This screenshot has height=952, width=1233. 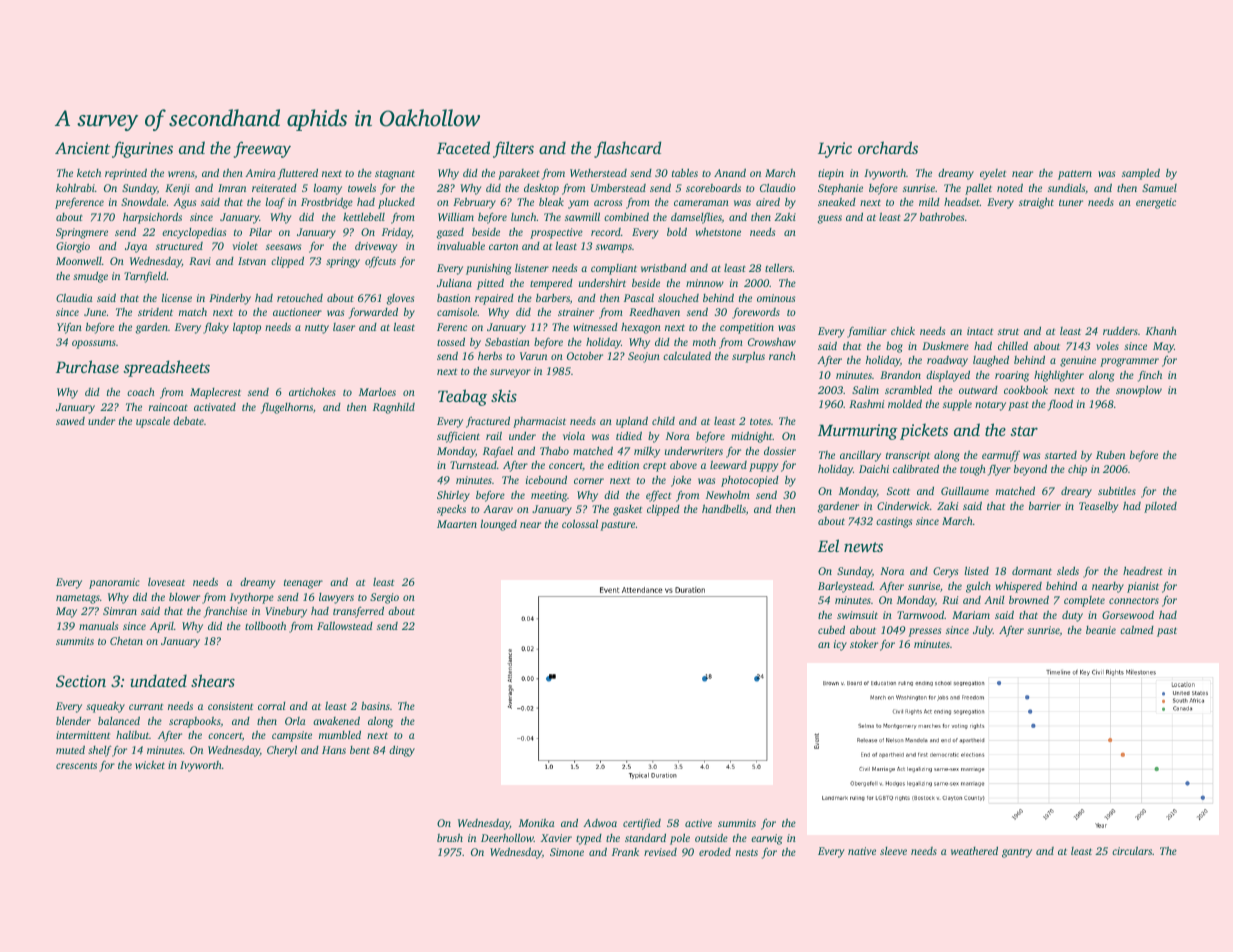 What do you see at coordinates (1077, 470) in the screenshot?
I see `chip` at bounding box center [1077, 470].
